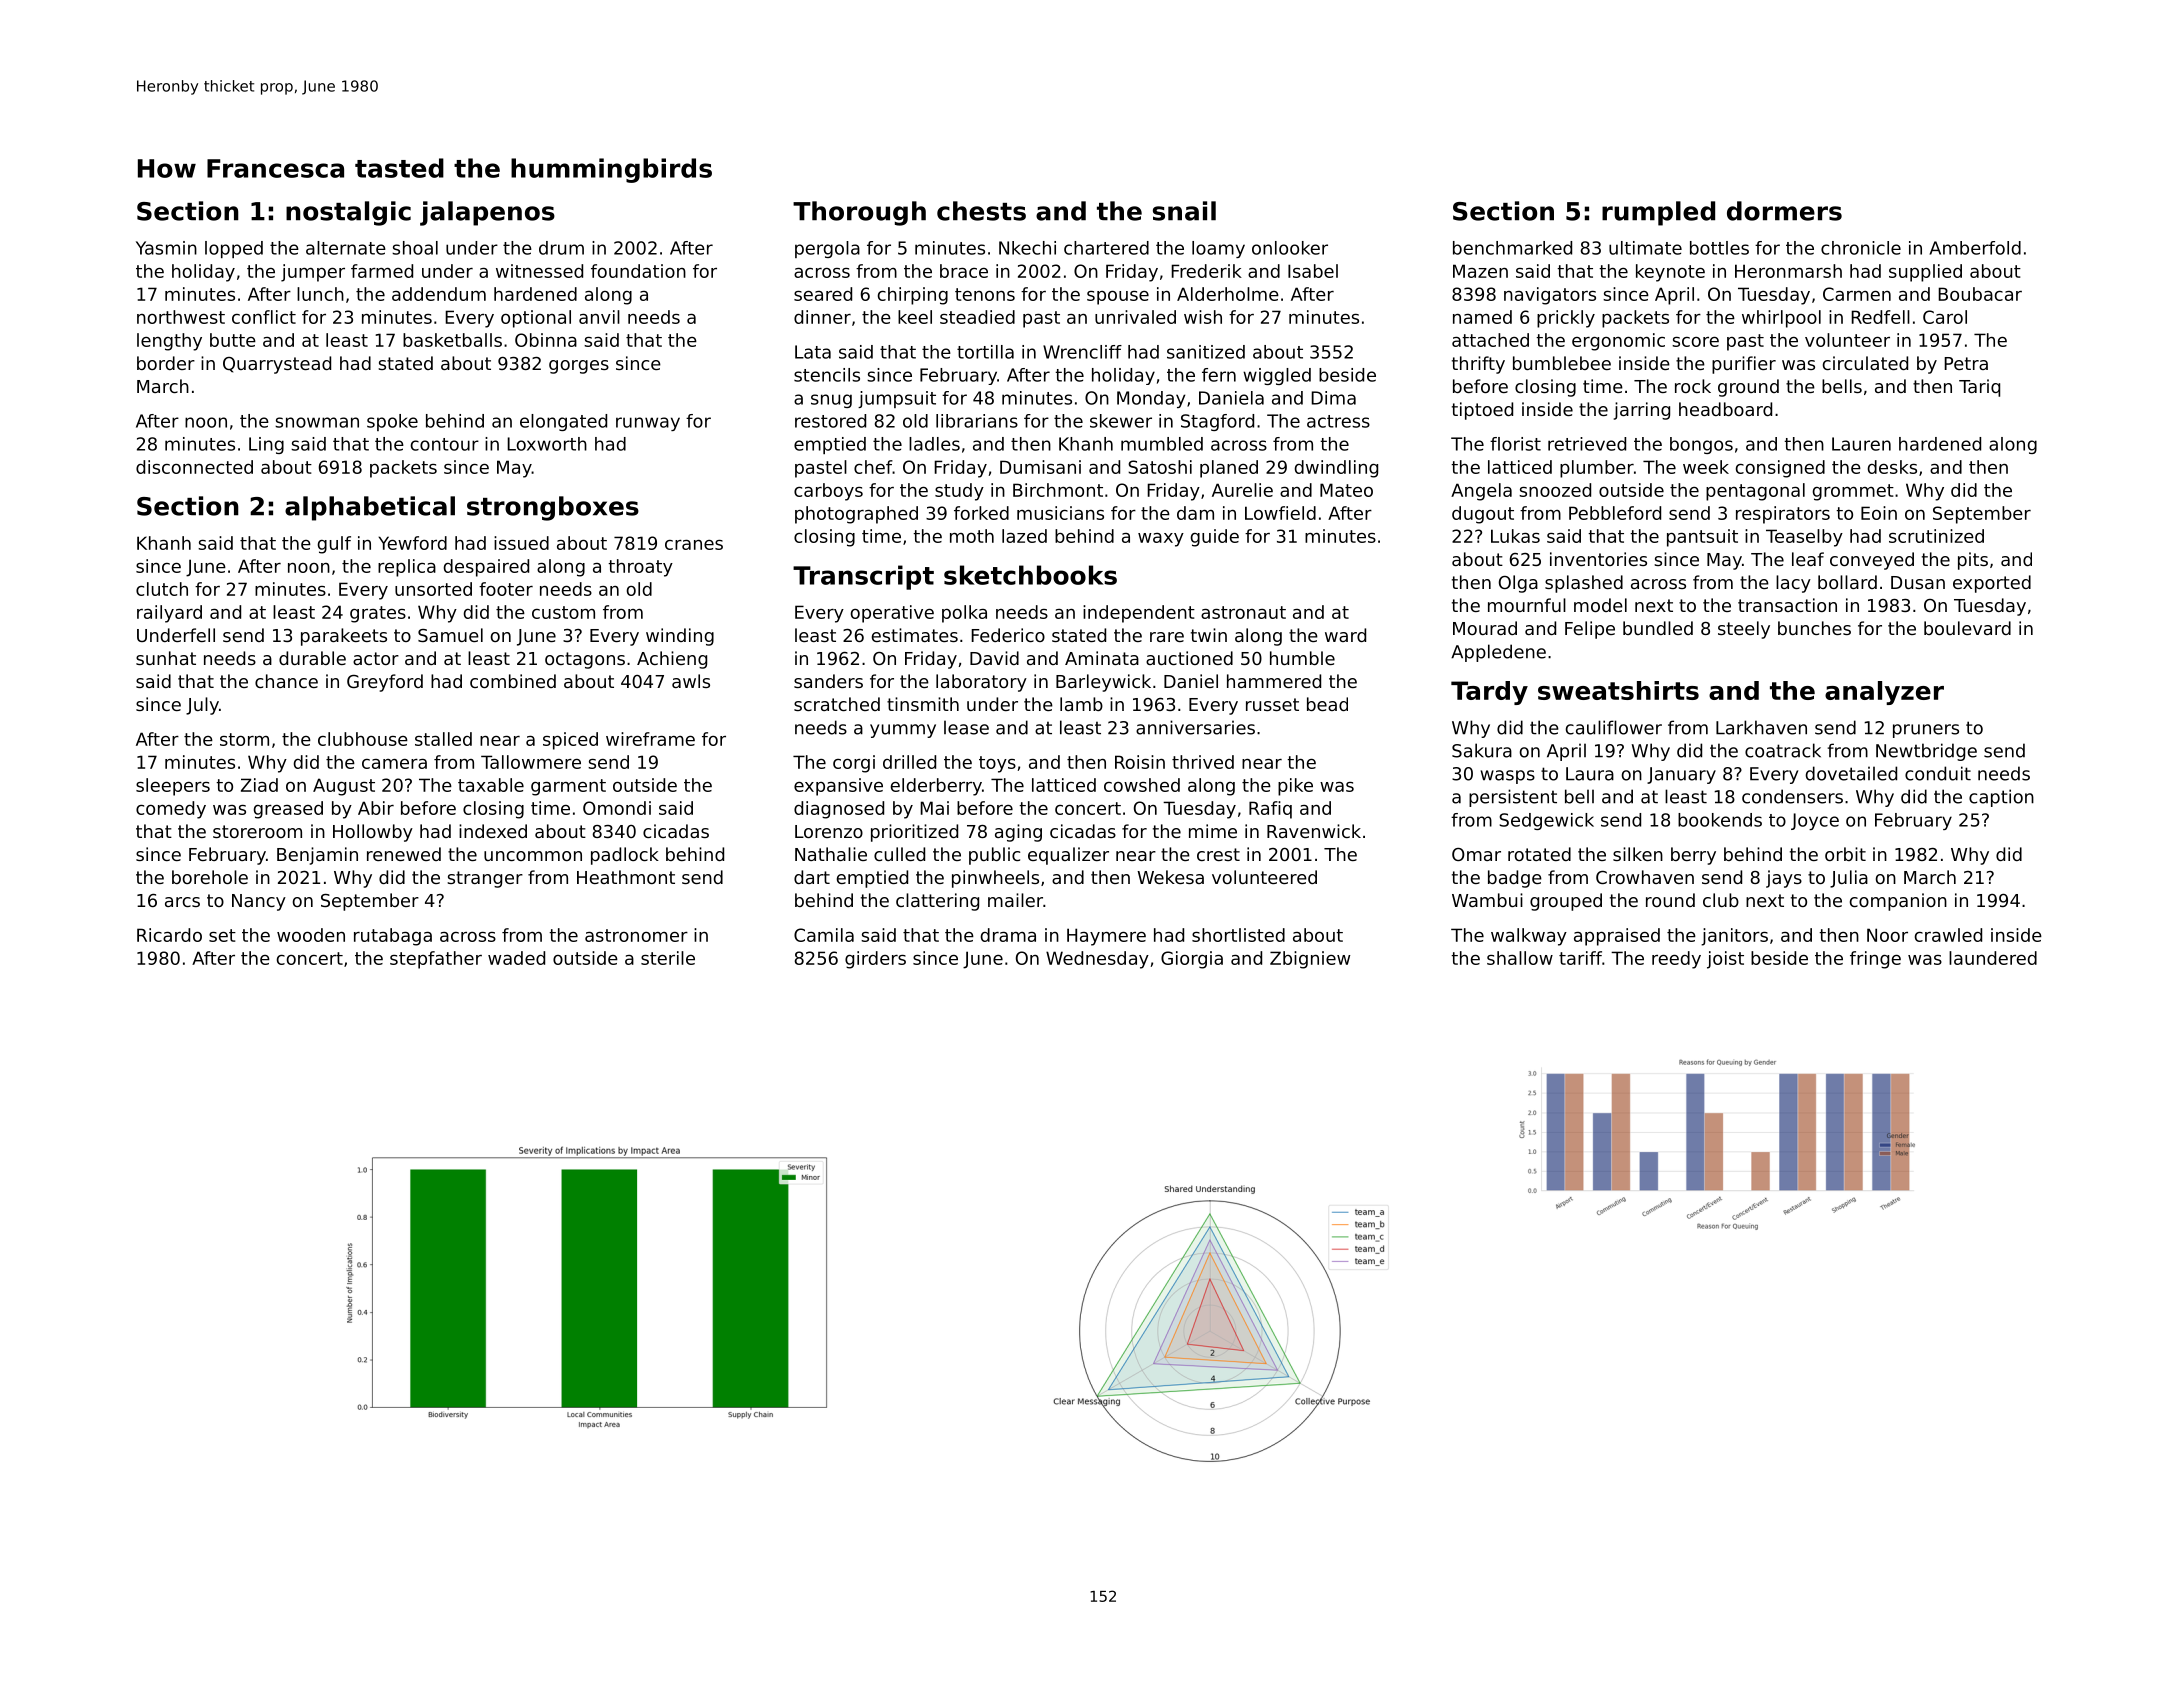 This screenshot has height=1683, width=2178. Describe the element at coordinates (915, 635) in the screenshot. I see `estimates` at that location.
